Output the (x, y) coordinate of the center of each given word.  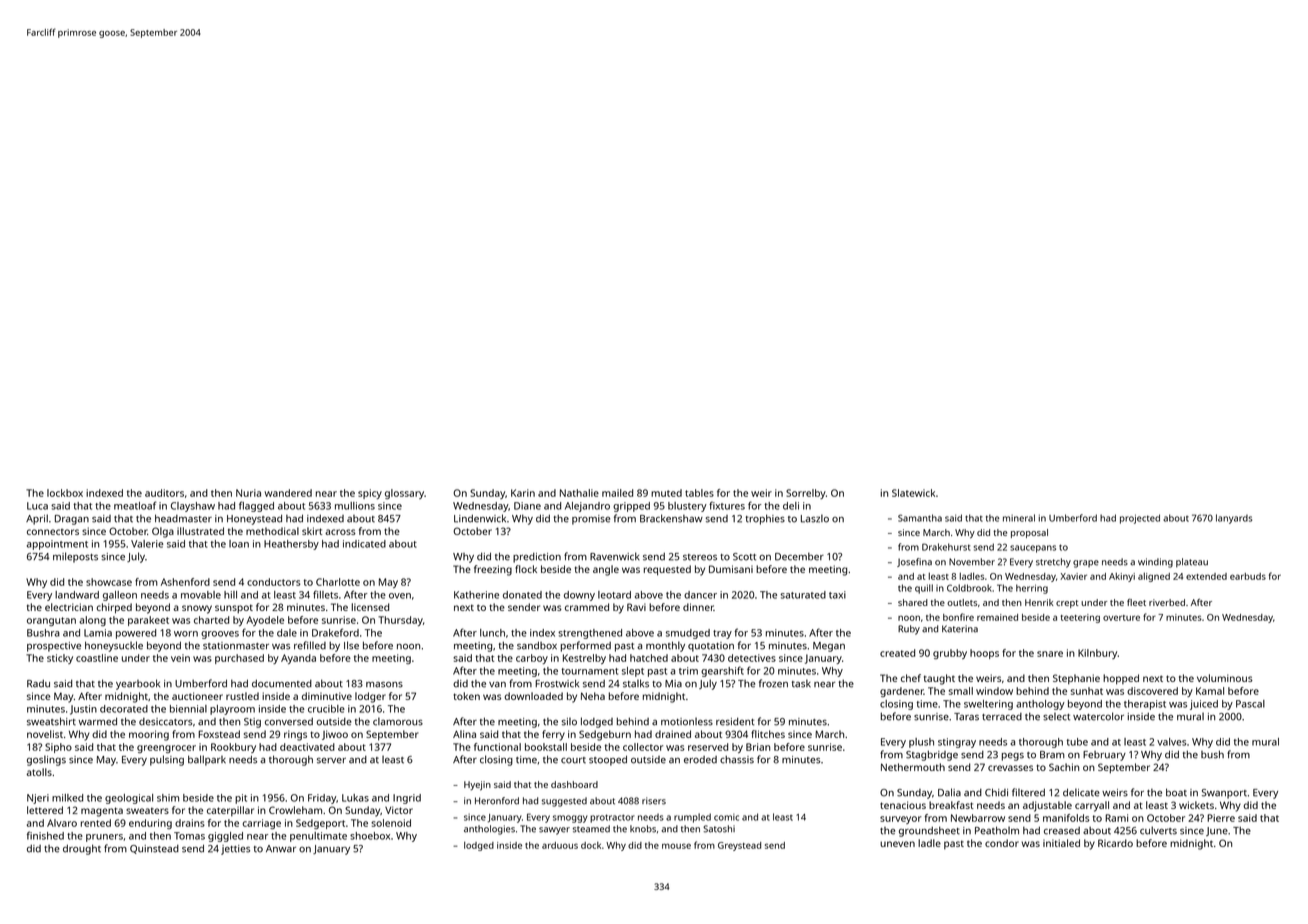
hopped (1121, 679)
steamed (591, 829)
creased (1062, 831)
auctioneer (197, 696)
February (1104, 756)
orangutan (51, 621)
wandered (288, 493)
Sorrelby (806, 494)
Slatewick (913, 493)
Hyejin (477, 786)
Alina (464, 734)
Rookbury (233, 748)
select (1056, 716)
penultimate (318, 837)
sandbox (537, 645)
